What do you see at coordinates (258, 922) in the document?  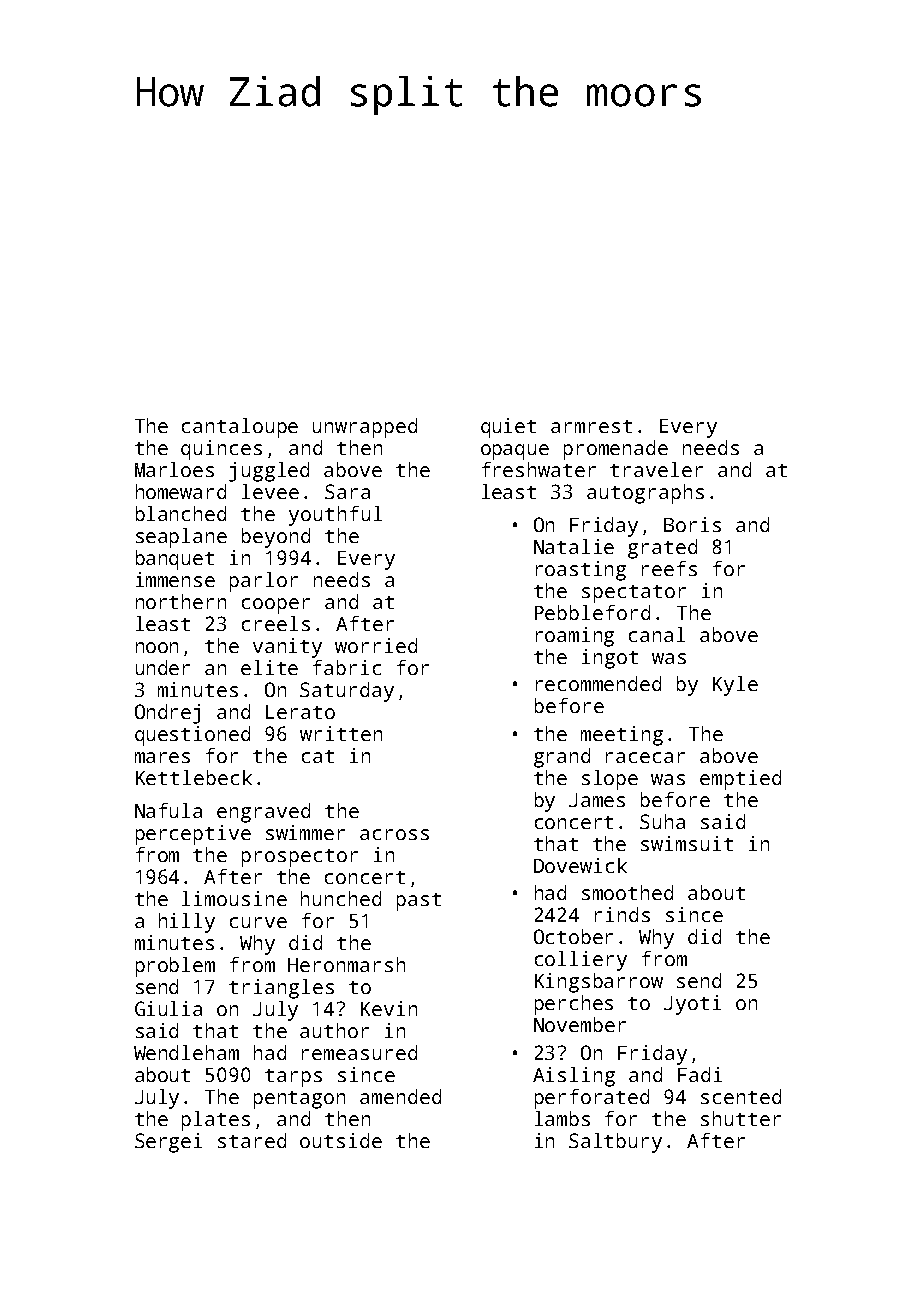 I see `curve` at bounding box center [258, 922].
